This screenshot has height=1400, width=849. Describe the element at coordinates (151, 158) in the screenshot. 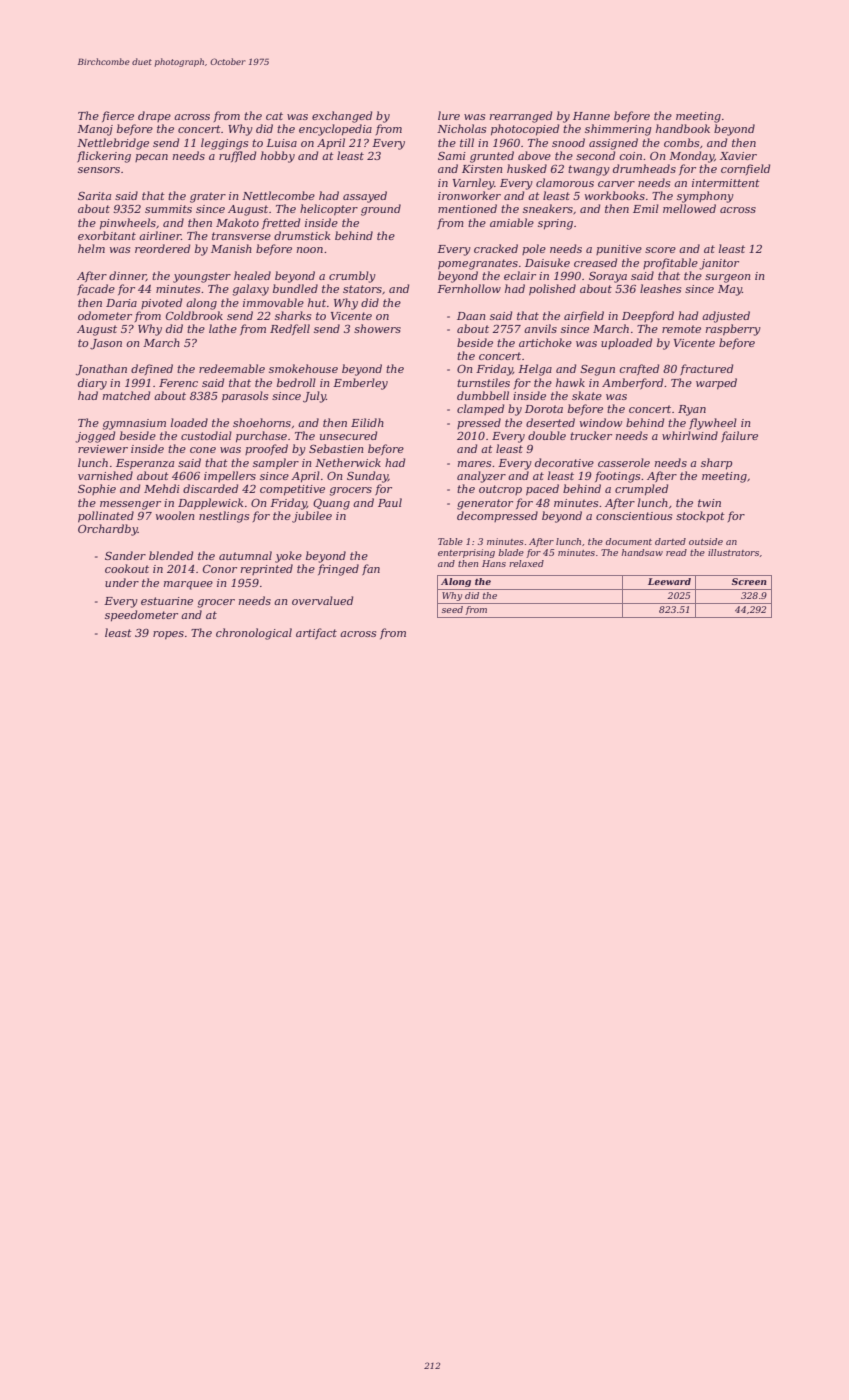

I see `pecan` at that location.
